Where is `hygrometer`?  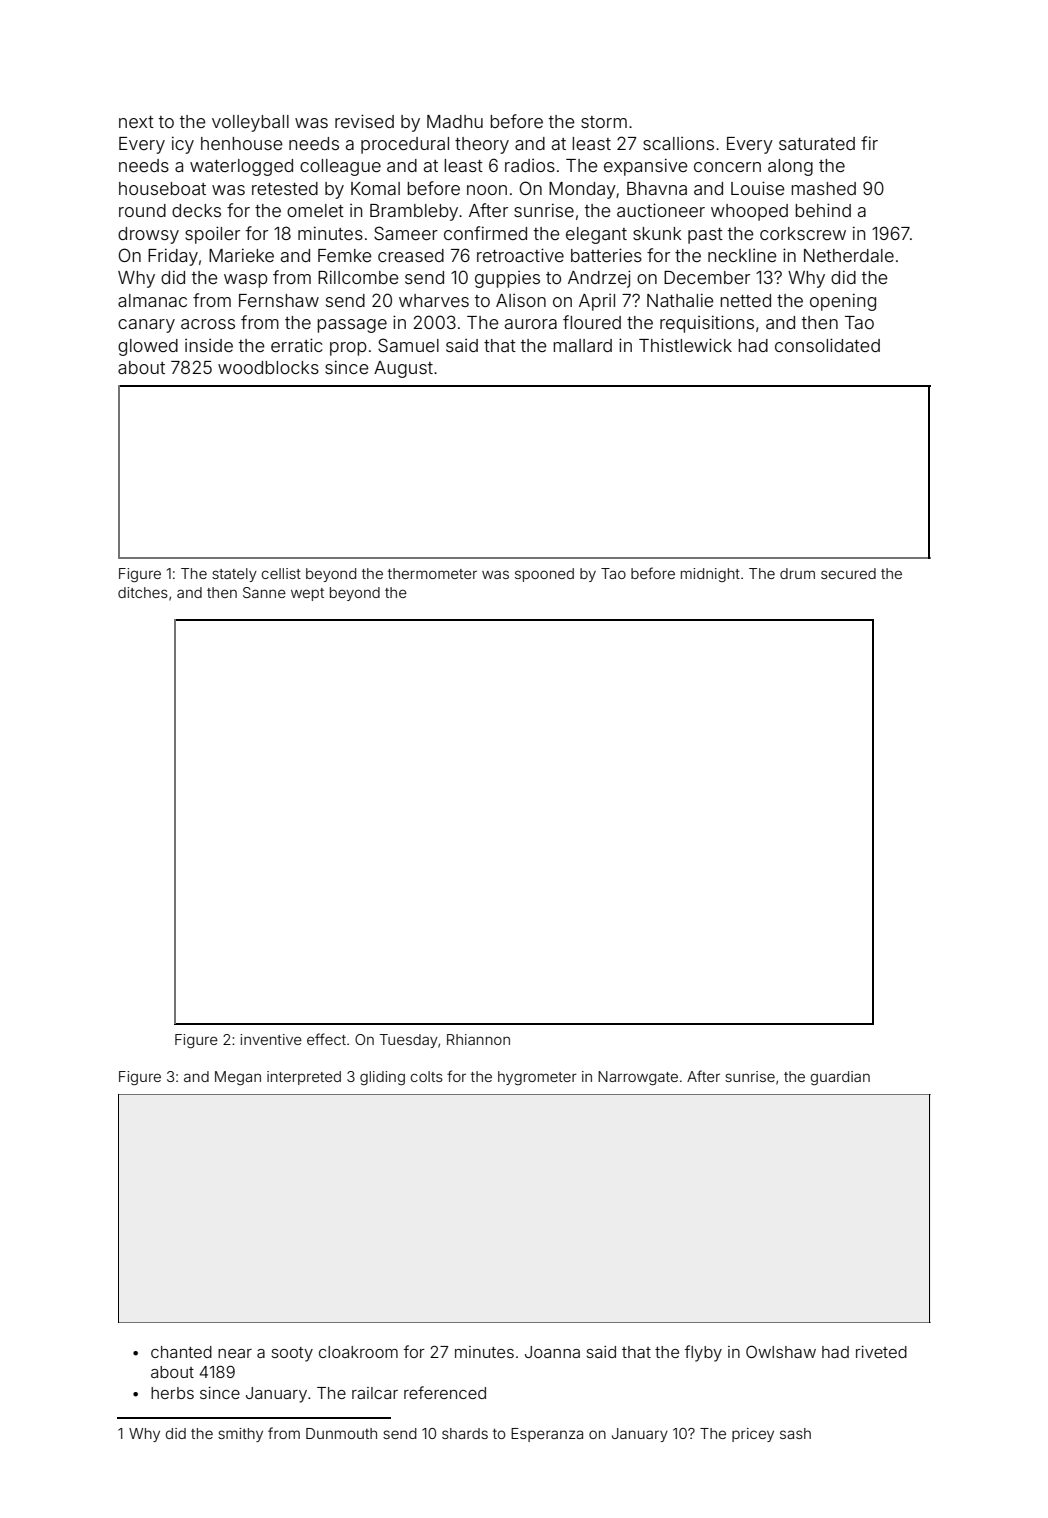
hygrometer is located at coordinates (537, 1078).
